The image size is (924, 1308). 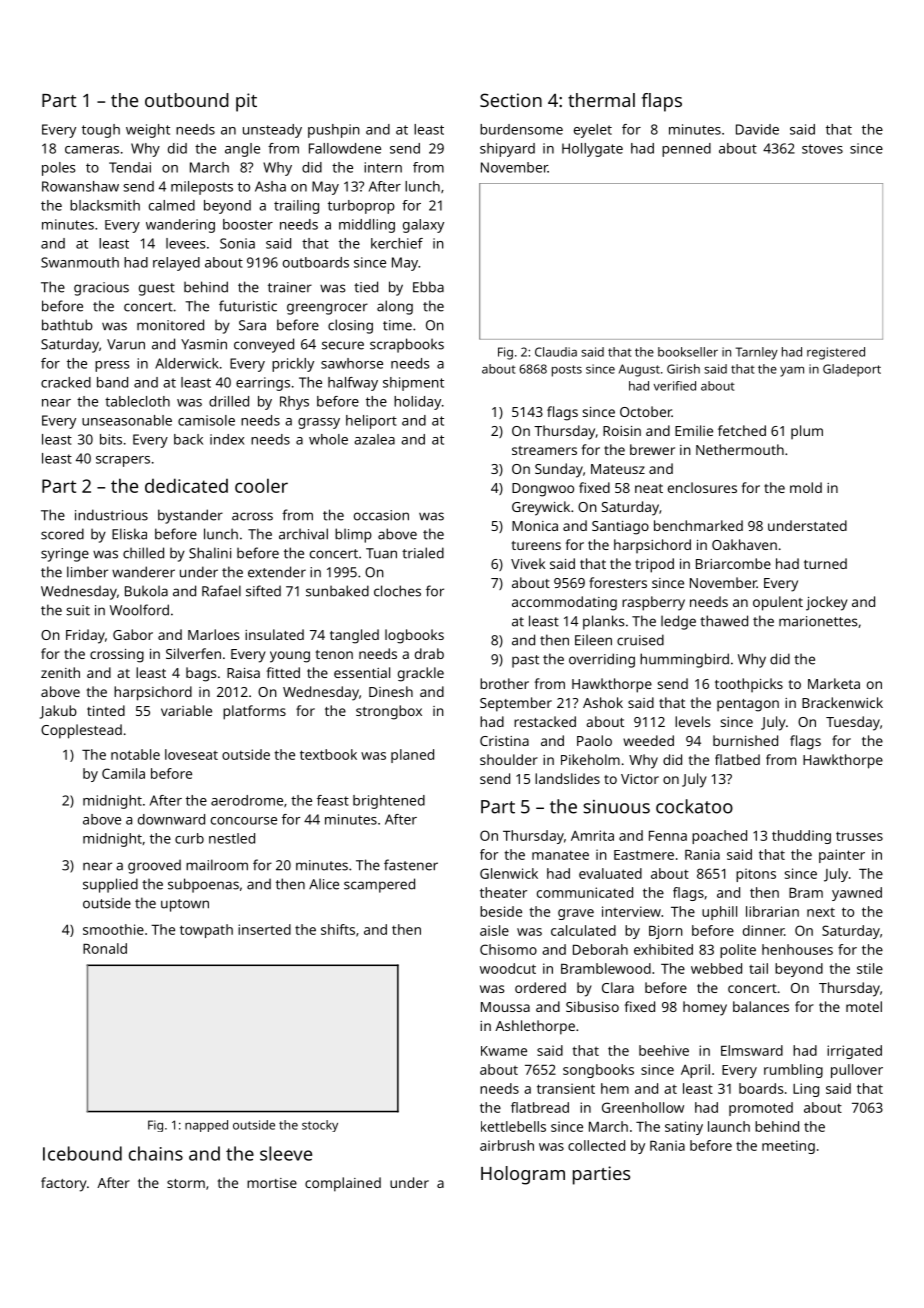 What do you see at coordinates (101, 131) in the page?
I see `tough` at bounding box center [101, 131].
